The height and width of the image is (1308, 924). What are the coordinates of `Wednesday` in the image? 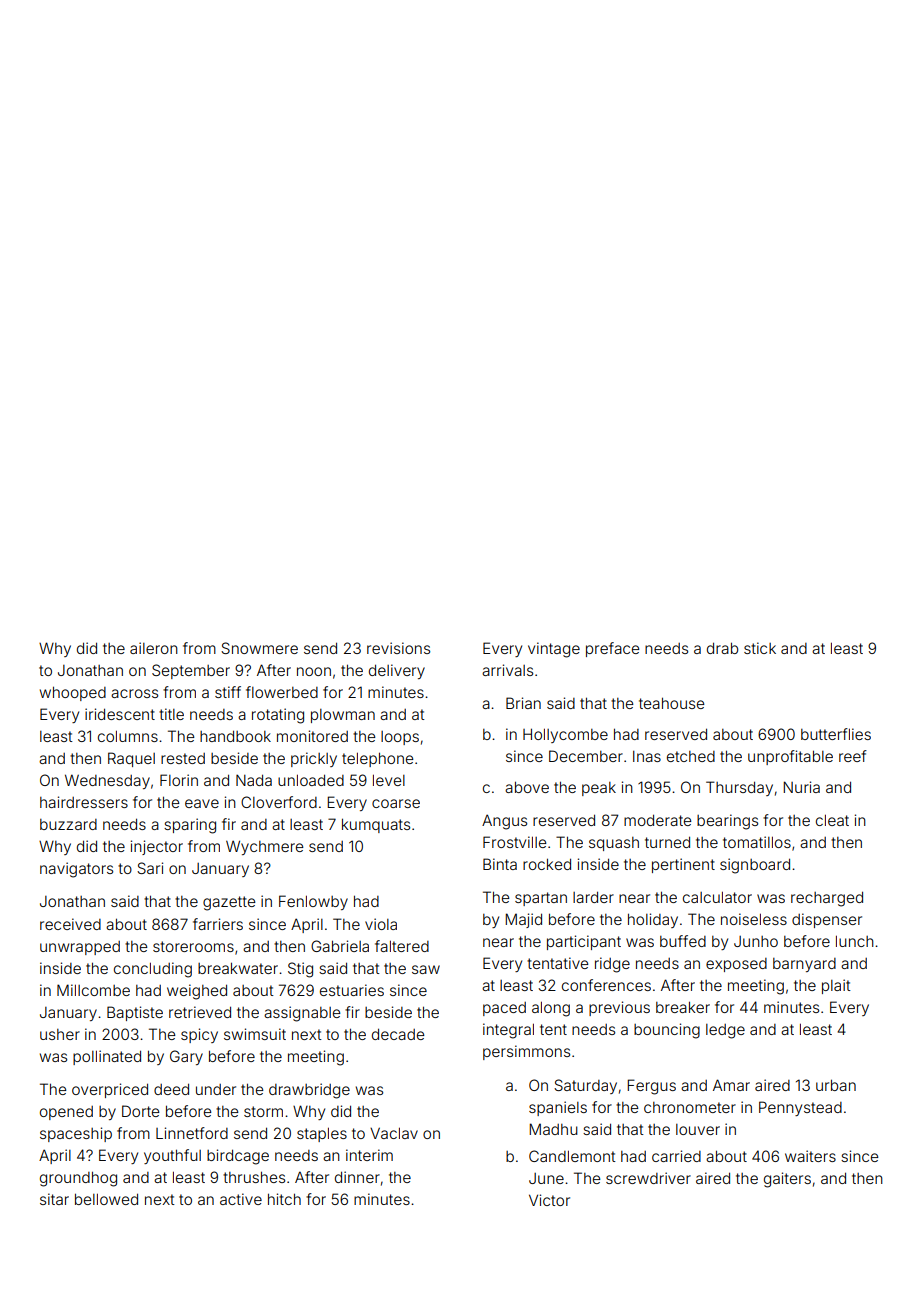 It's located at (107, 781).
